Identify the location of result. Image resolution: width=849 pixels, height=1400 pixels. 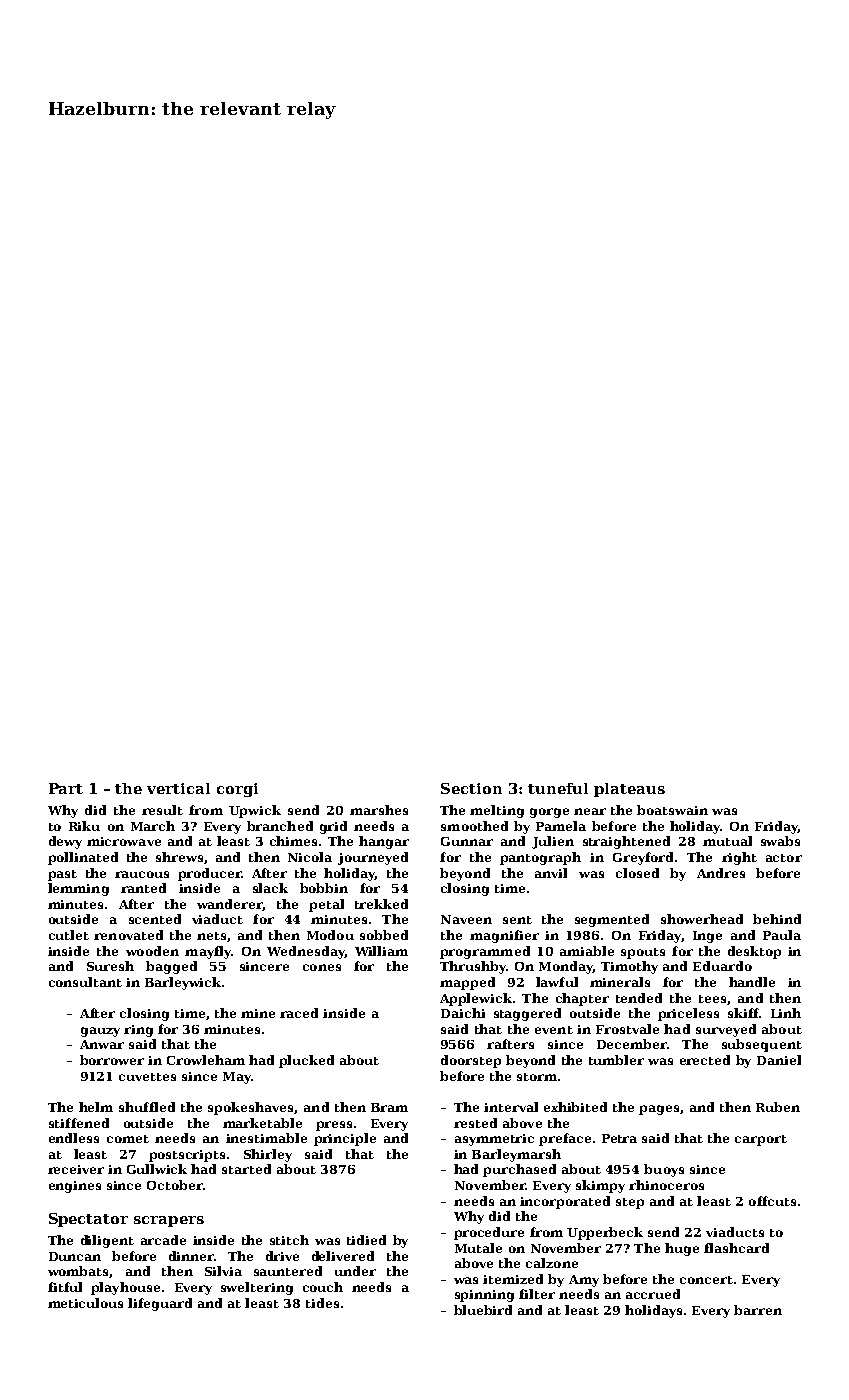
(162, 810).
